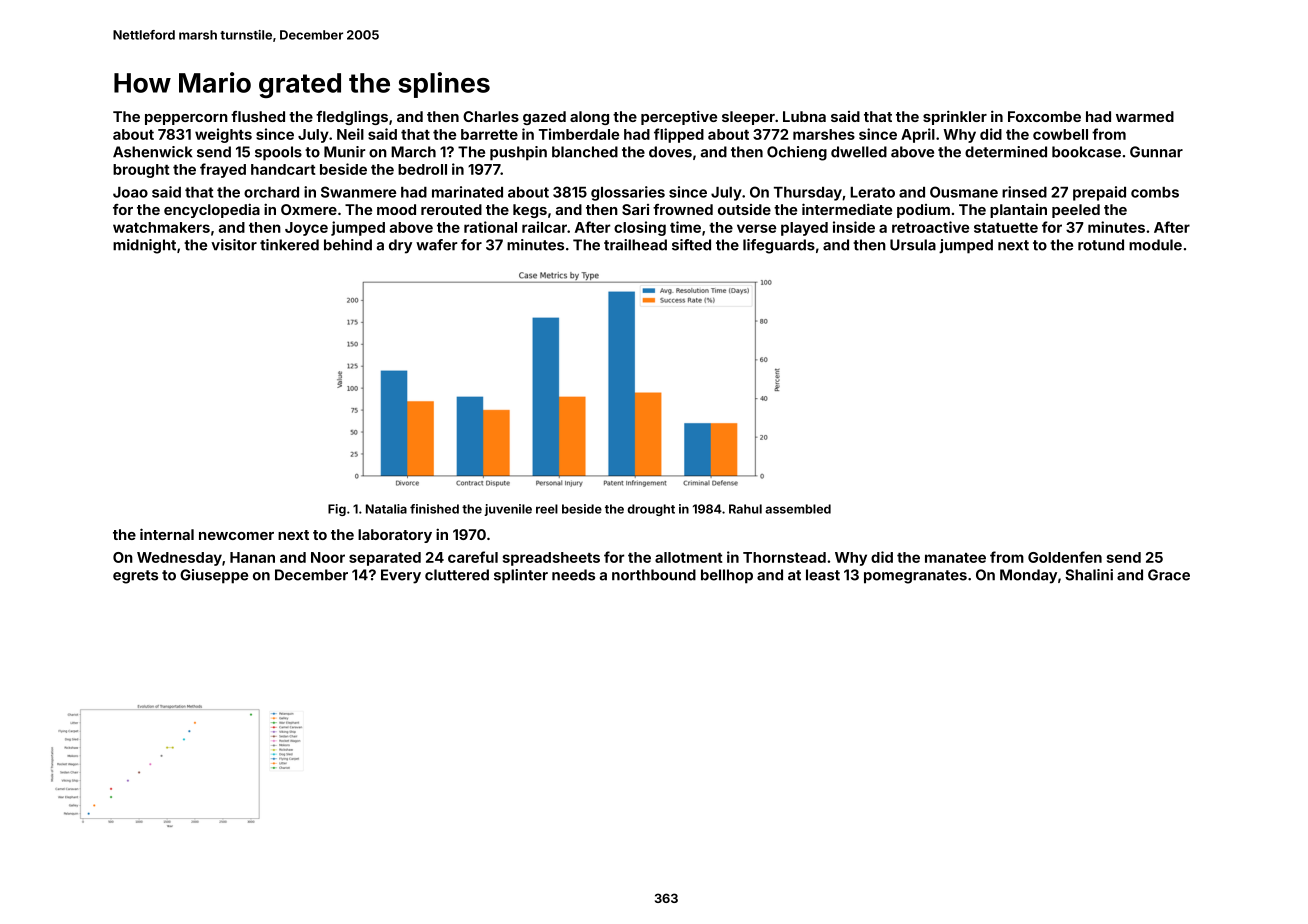  Describe the element at coordinates (798, 509) in the page. I see `assembled` at that location.
